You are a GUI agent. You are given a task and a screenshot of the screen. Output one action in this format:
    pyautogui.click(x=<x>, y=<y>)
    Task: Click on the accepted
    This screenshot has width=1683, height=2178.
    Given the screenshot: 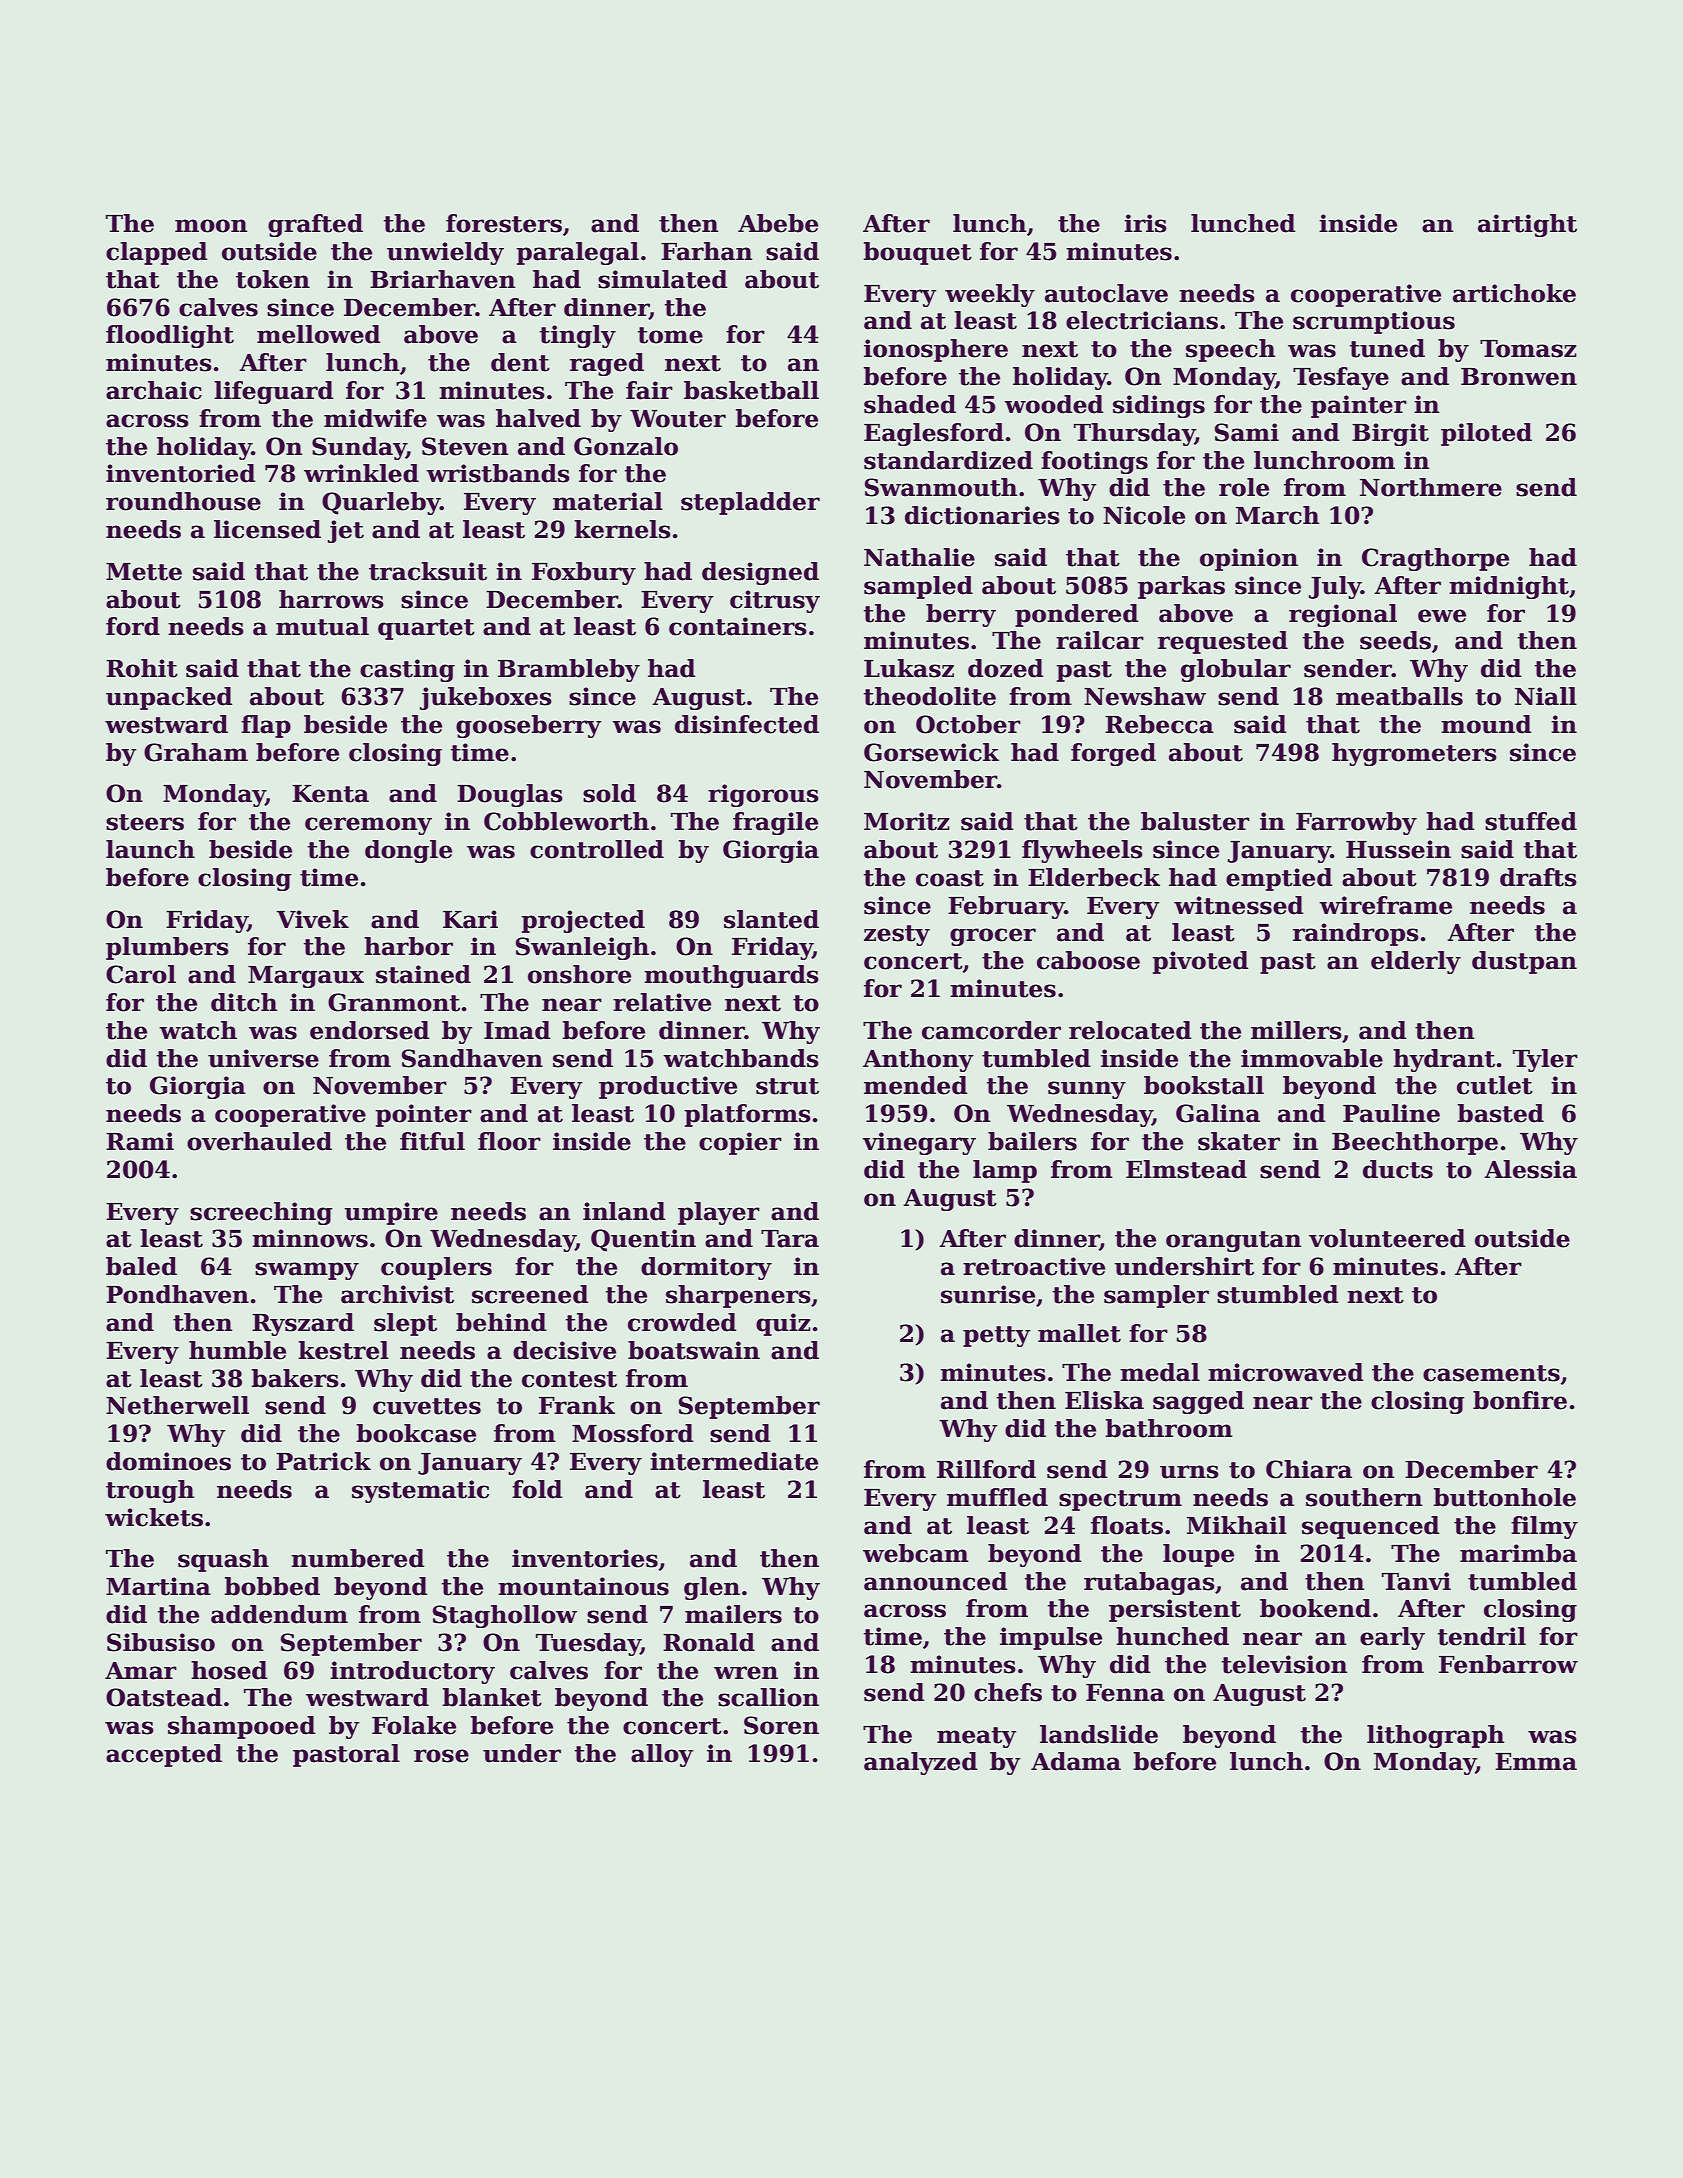 What is the action you would take?
    pyautogui.click(x=164, y=1755)
